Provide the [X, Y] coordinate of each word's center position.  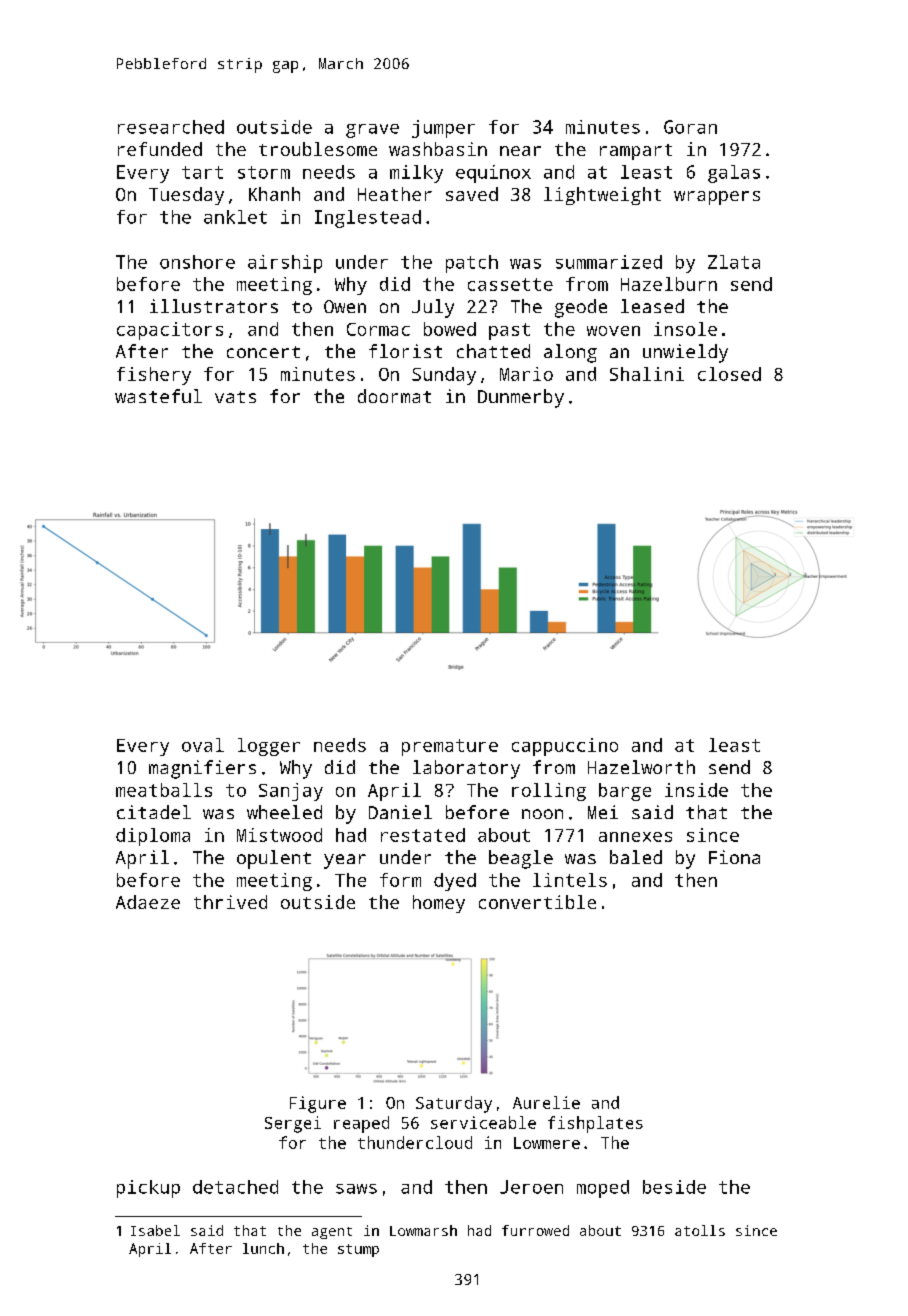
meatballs [164, 790]
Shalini [647, 374]
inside [696, 790]
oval [203, 745]
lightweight [602, 196]
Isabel [155, 1230]
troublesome [318, 149]
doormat [394, 396]
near [520, 151]
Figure [318, 1104]
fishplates [595, 1124]
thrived [230, 902]
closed [729, 374]
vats [235, 397]
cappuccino [565, 747]
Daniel [400, 812]
